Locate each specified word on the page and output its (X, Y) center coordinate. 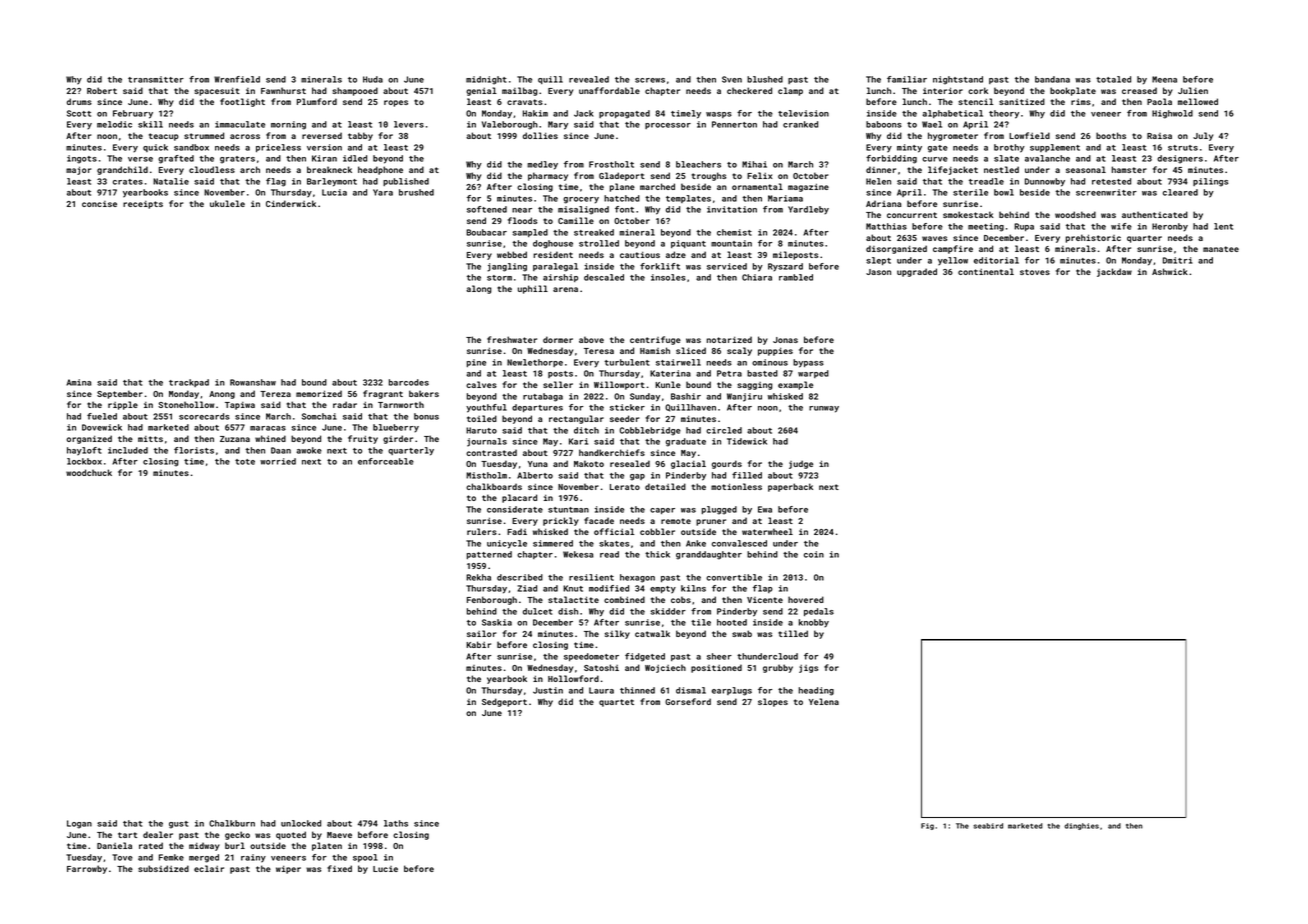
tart (127, 835)
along (478, 289)
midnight (486, 80)
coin (814, 554)
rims (1081, 102)
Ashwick (1170, 271)
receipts (143, 205)
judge (801, 464)
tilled (793, 633)
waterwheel (767, 531)
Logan (79, 824)
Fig (927, 826)
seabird (988, 826)
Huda (373, 79)
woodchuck (89, 472)
